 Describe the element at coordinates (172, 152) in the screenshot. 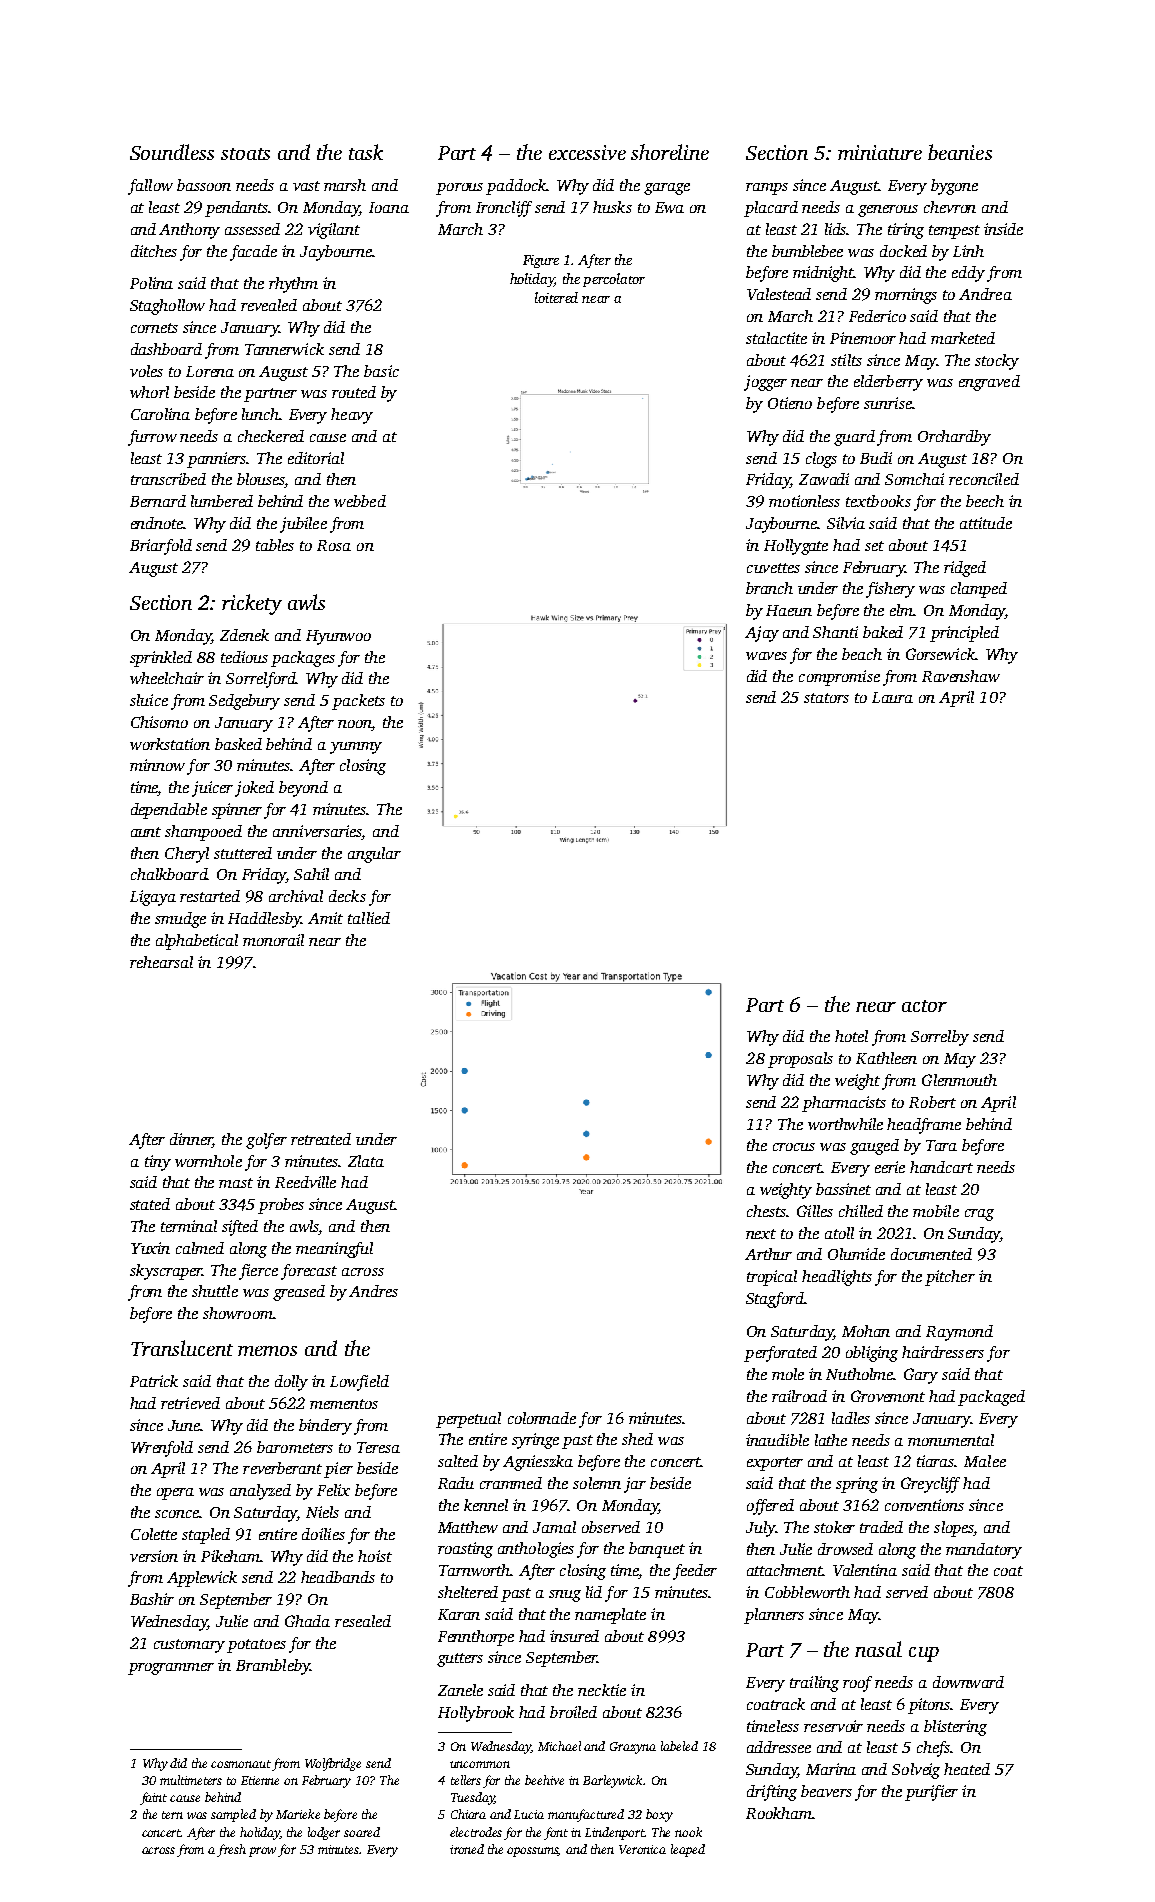

I see `Soundless` at that location.
